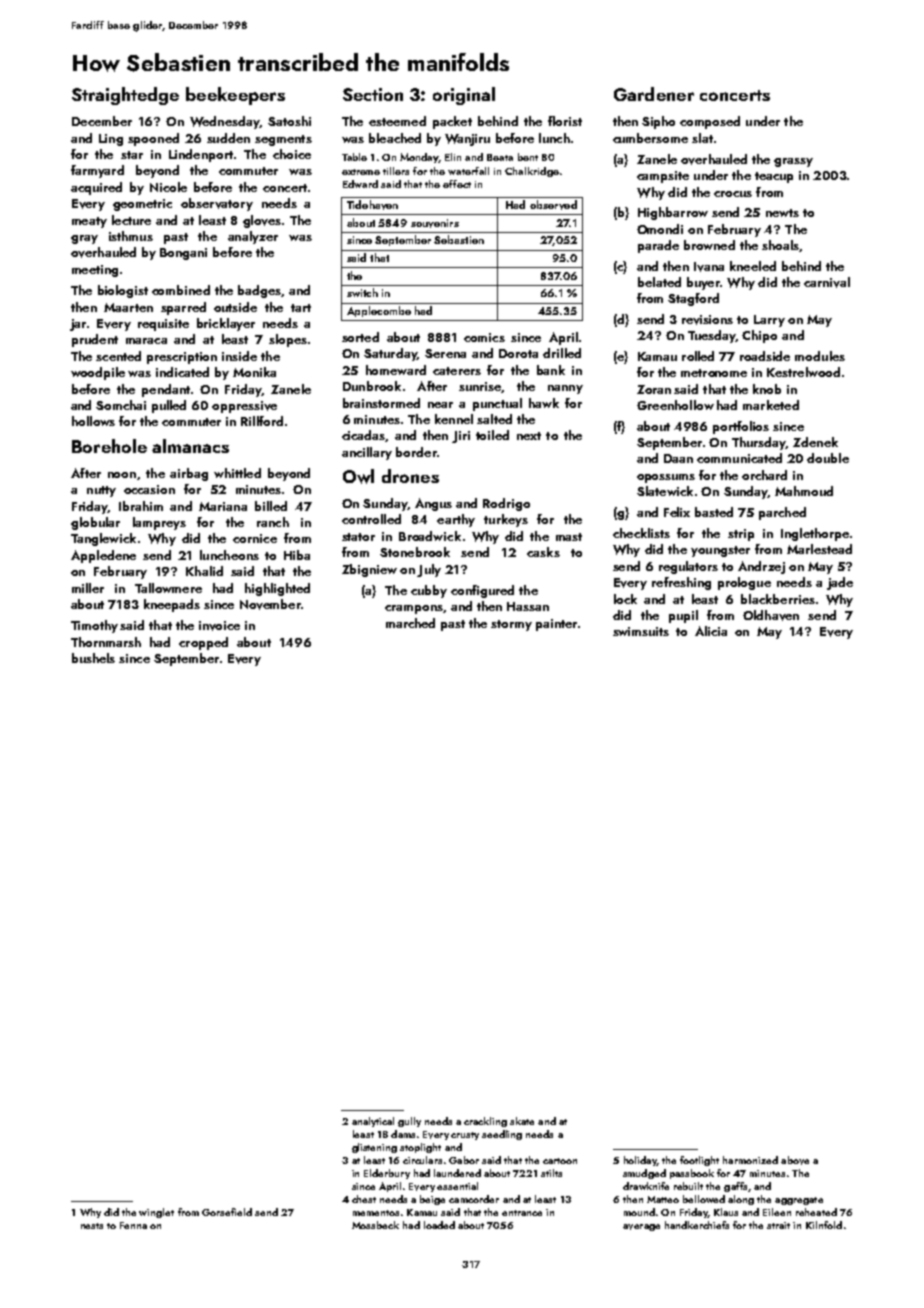  What do you see at coordinates (156, 1213) in the screenshot?
I see `winglet` at bounding box center [156, 1213].
